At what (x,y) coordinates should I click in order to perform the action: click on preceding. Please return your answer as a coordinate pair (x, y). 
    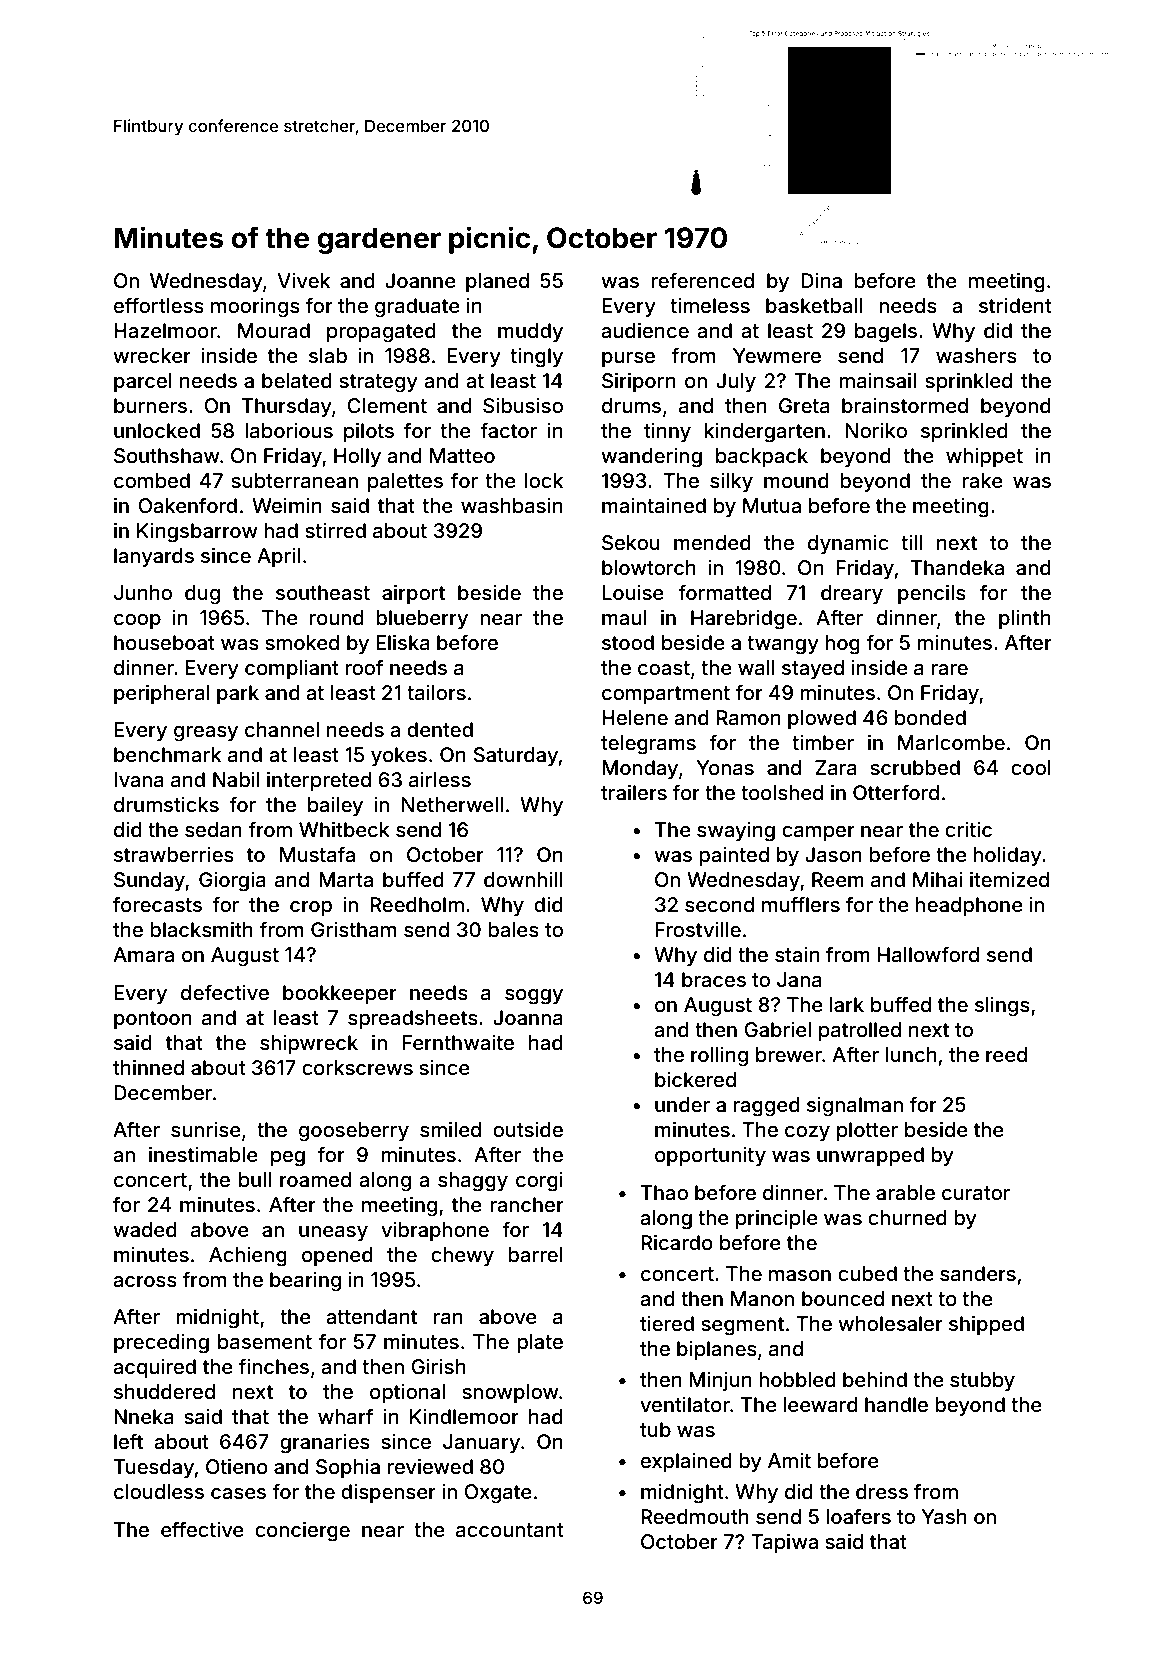
    Looking at the image, I should click on (161, 1344).
